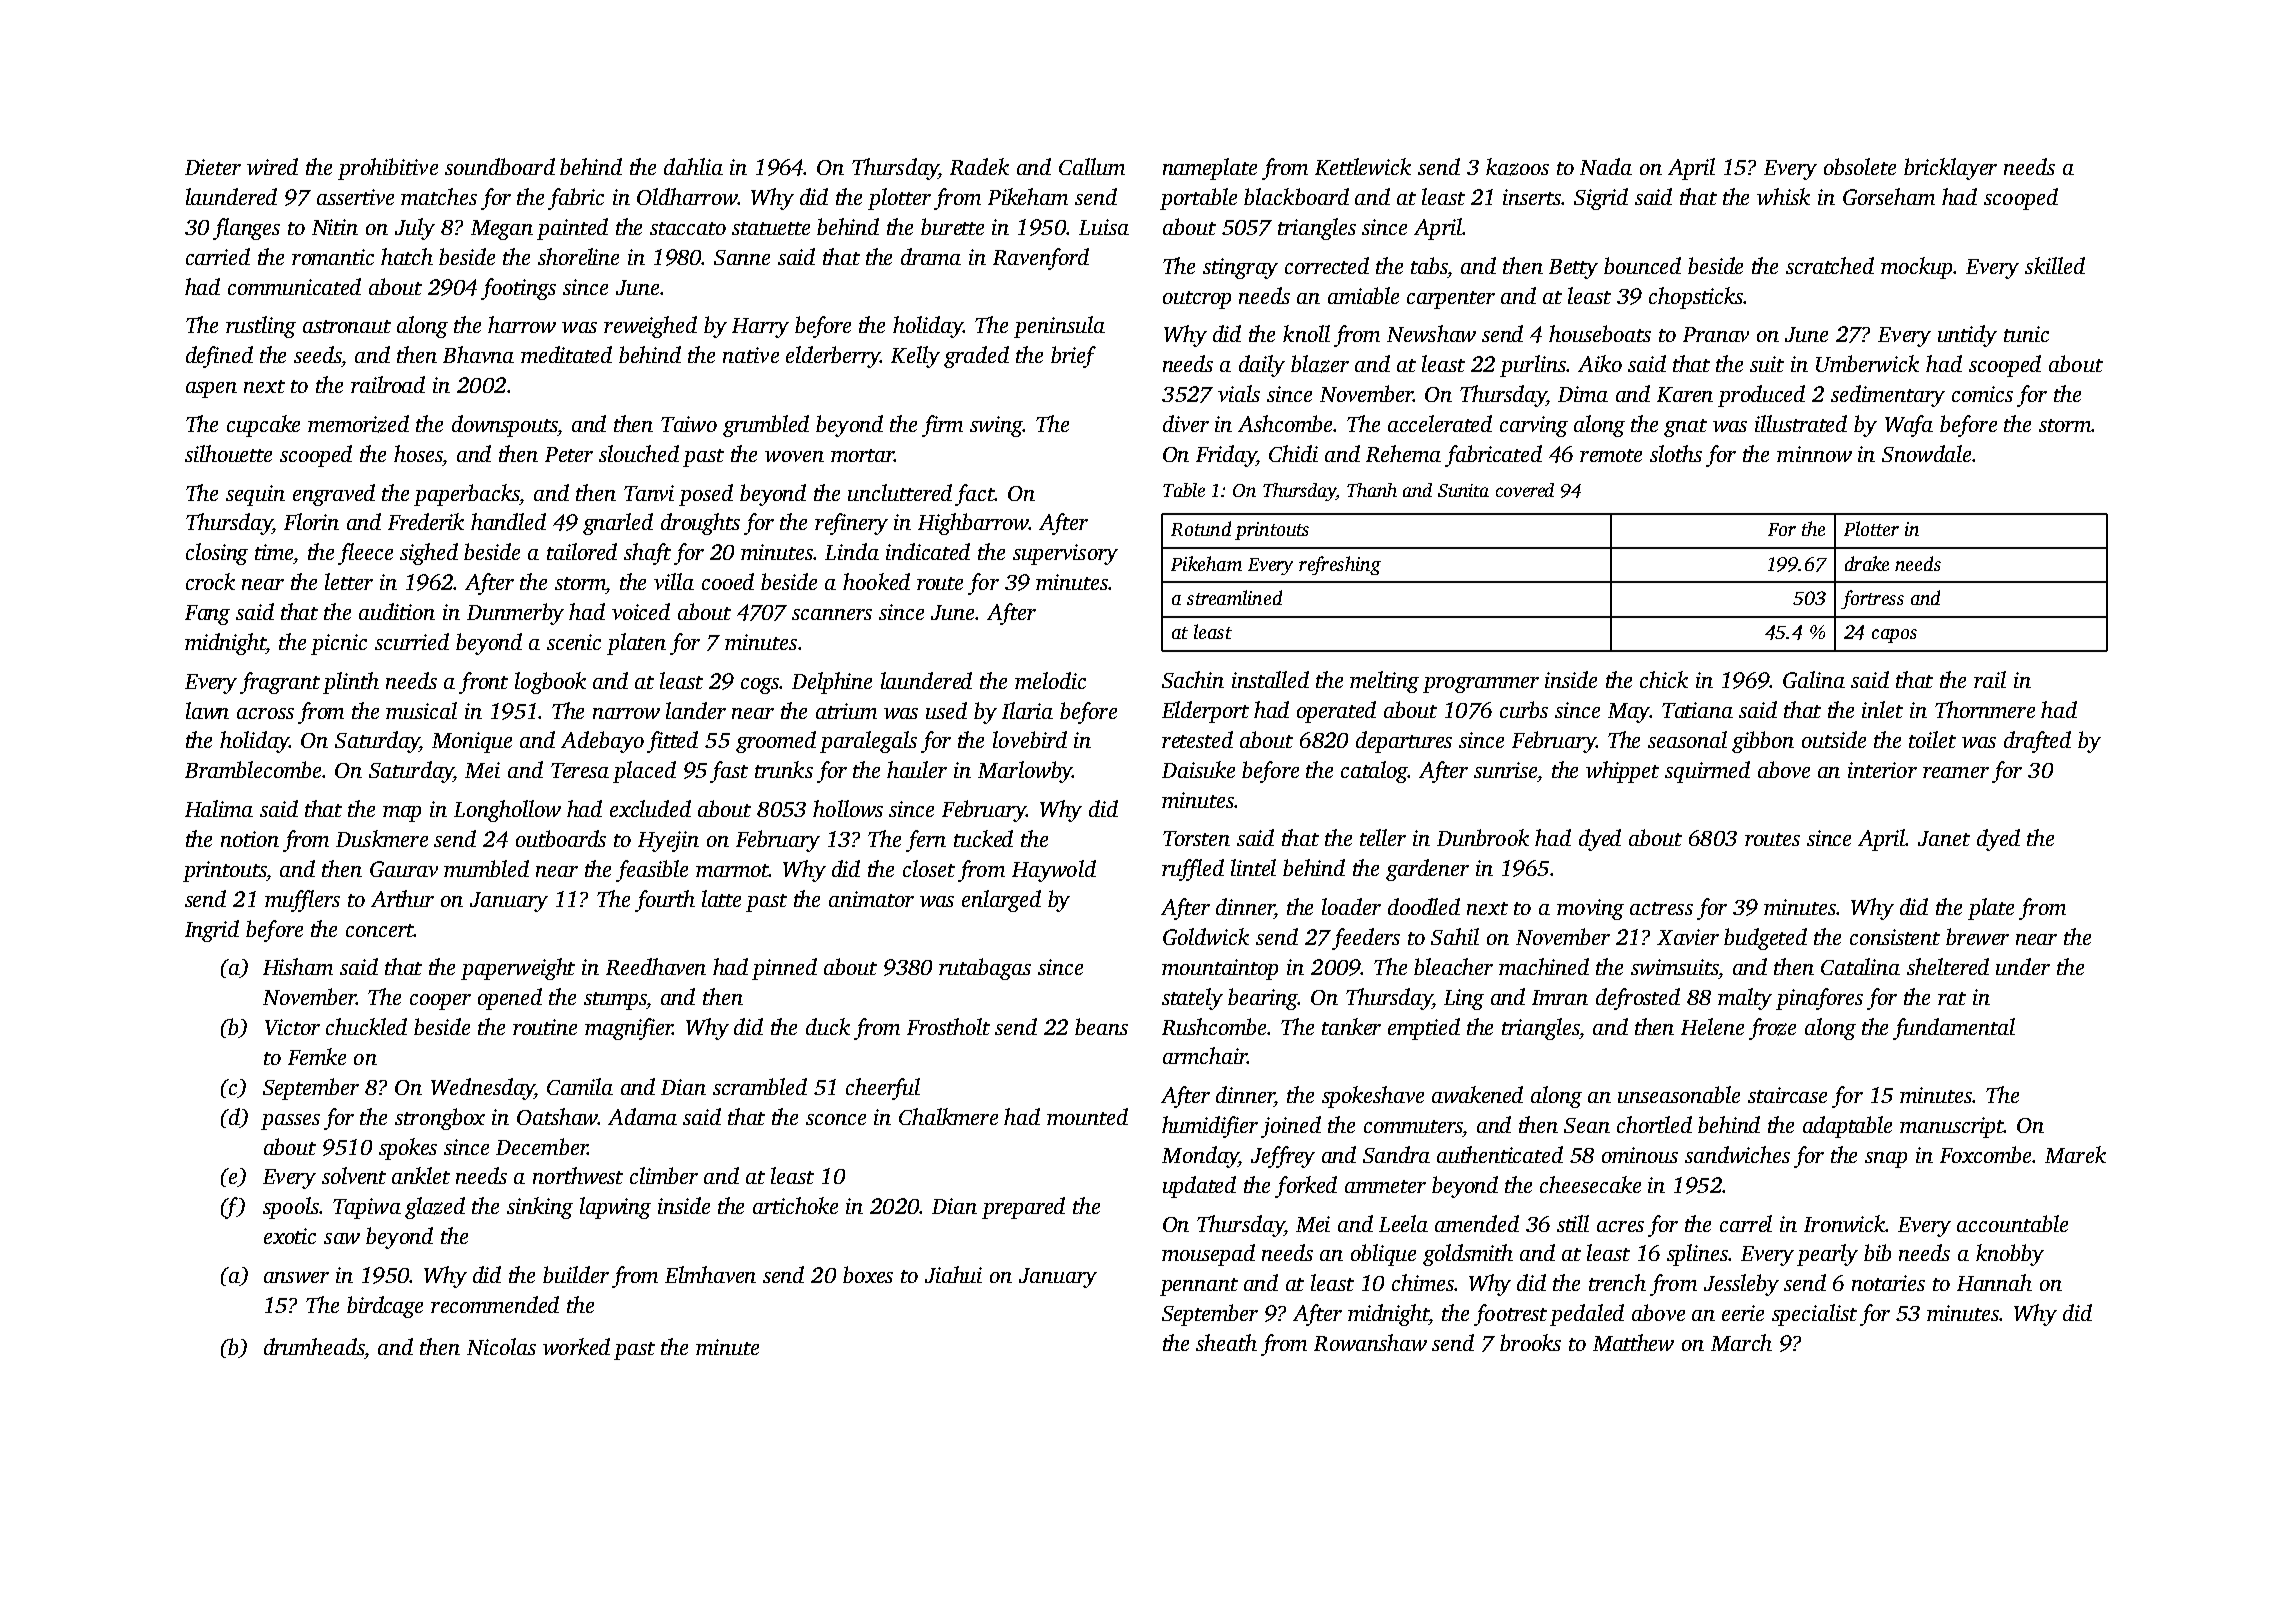  I want to click on drumheads, so click(314, 1346).
